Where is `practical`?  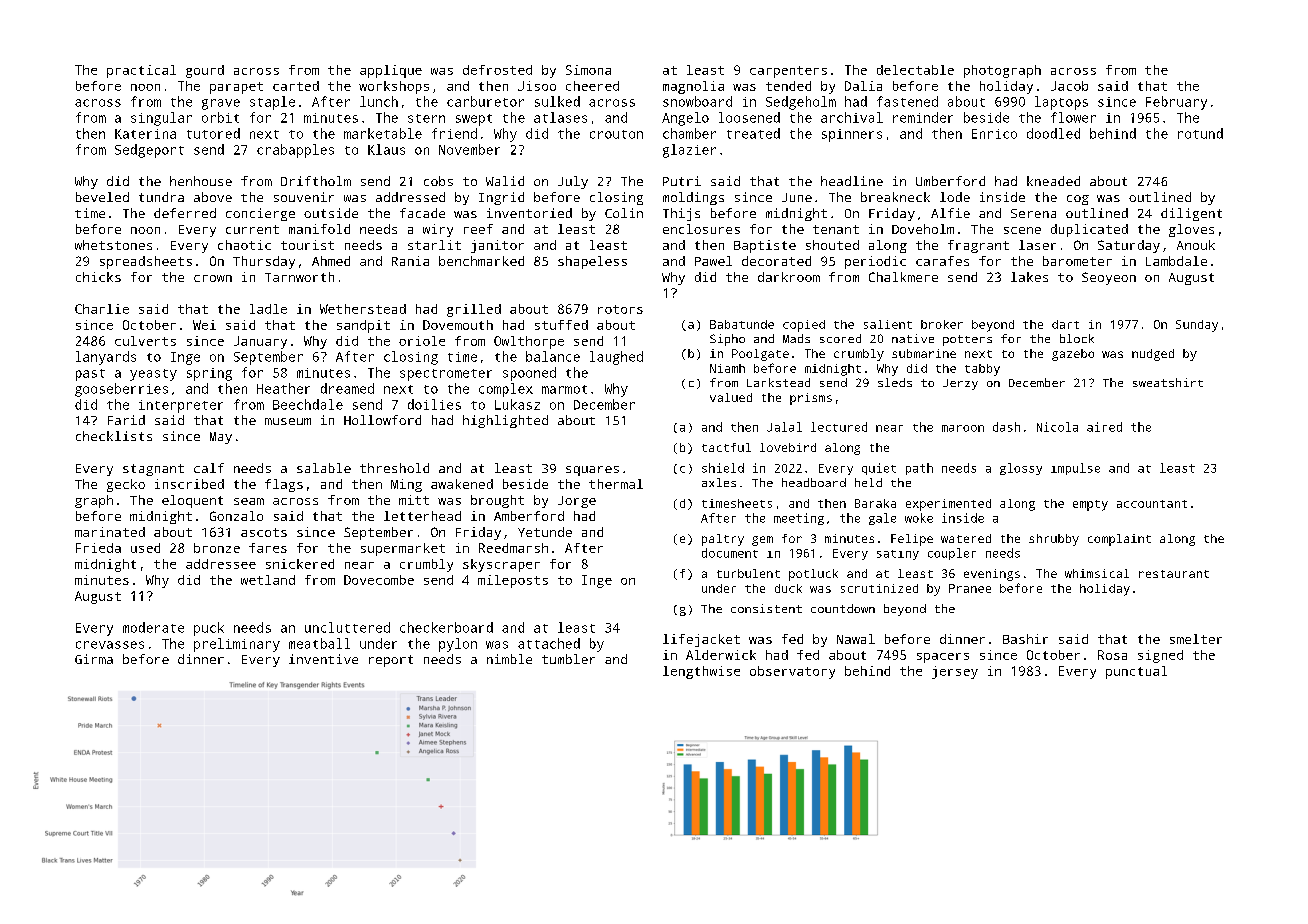 practical is located at coordinates (141, 71).
